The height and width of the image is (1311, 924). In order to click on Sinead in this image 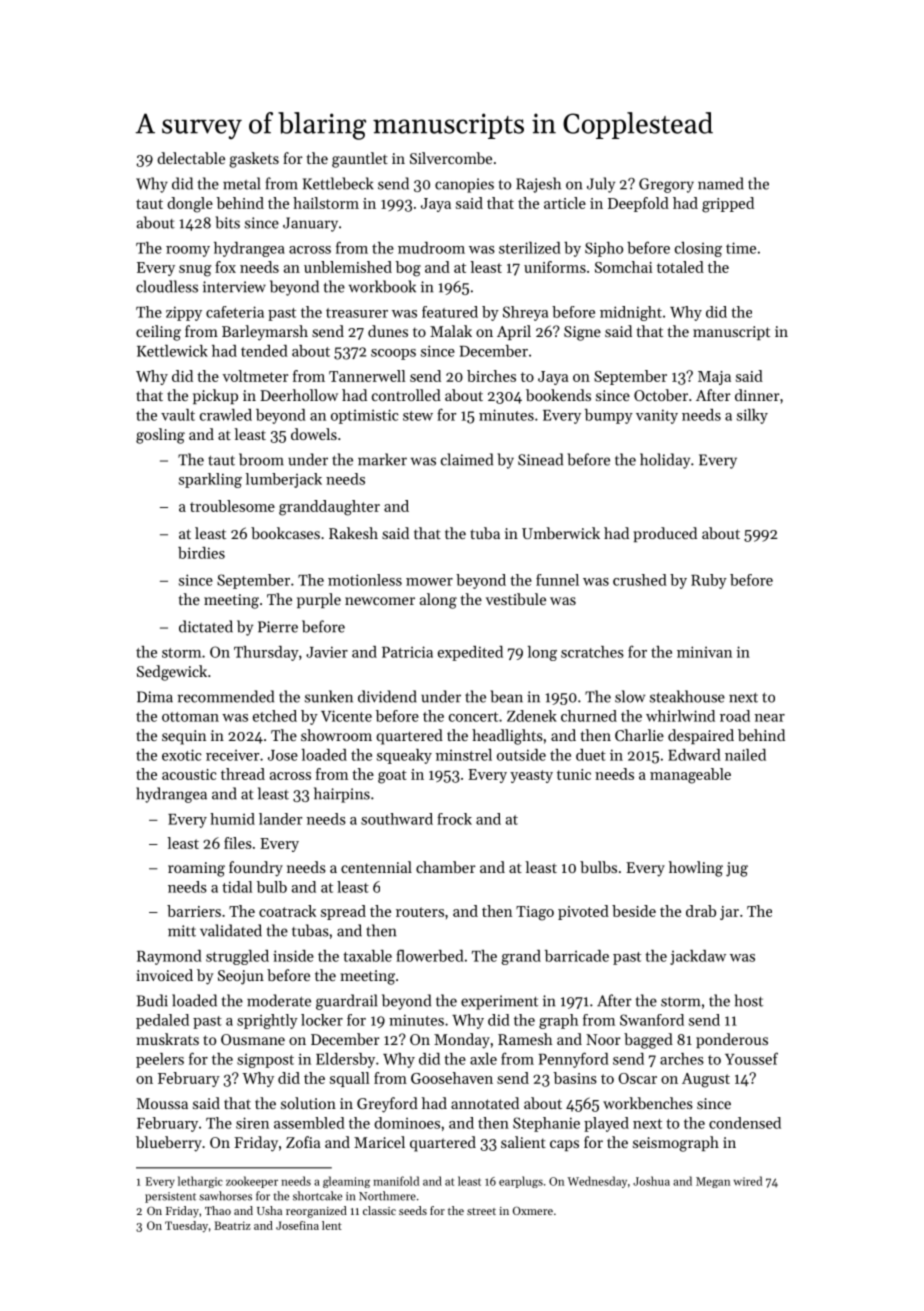, I will do `click(540, 459)`.
